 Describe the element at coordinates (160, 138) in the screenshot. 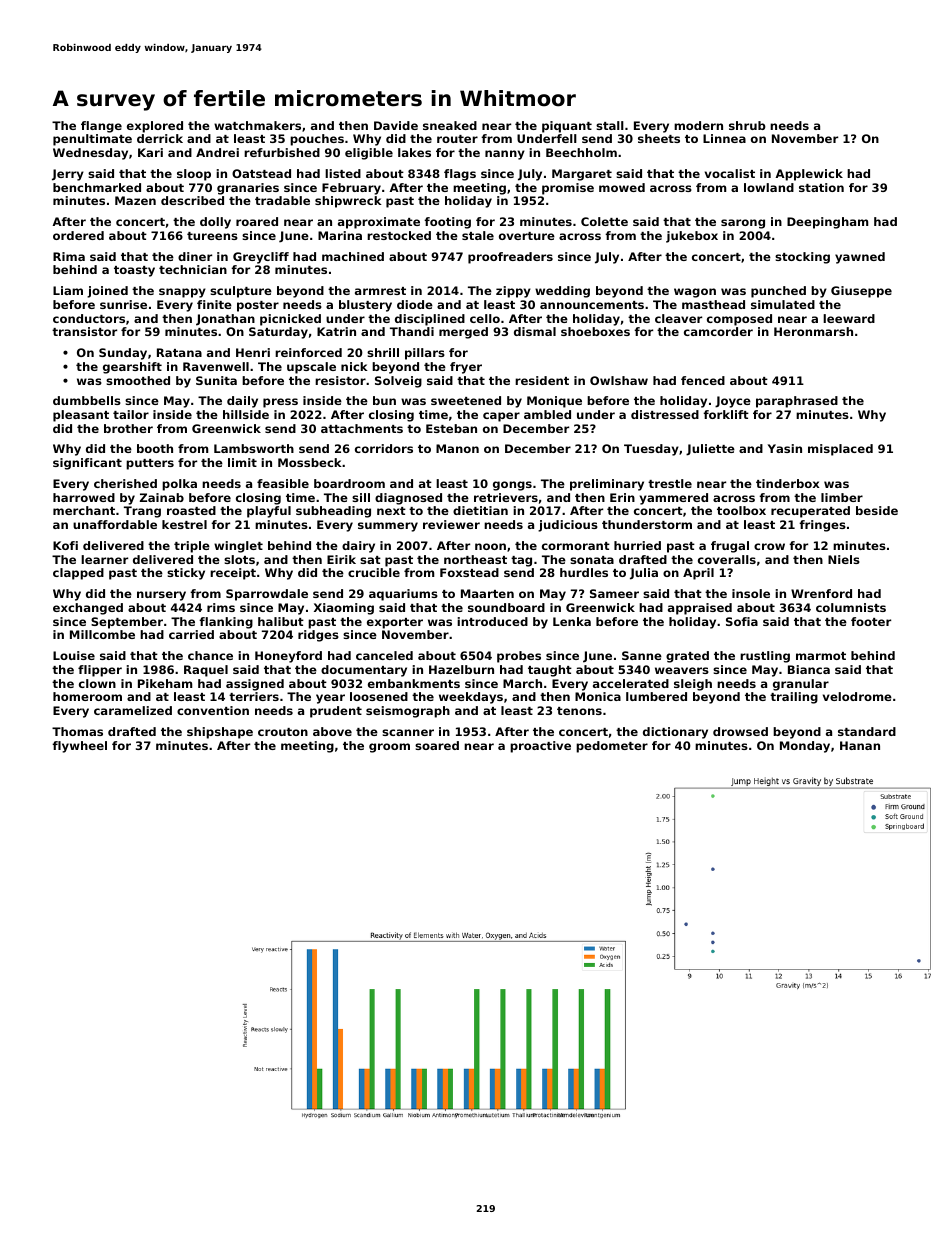

I see `derrick` at that location.
